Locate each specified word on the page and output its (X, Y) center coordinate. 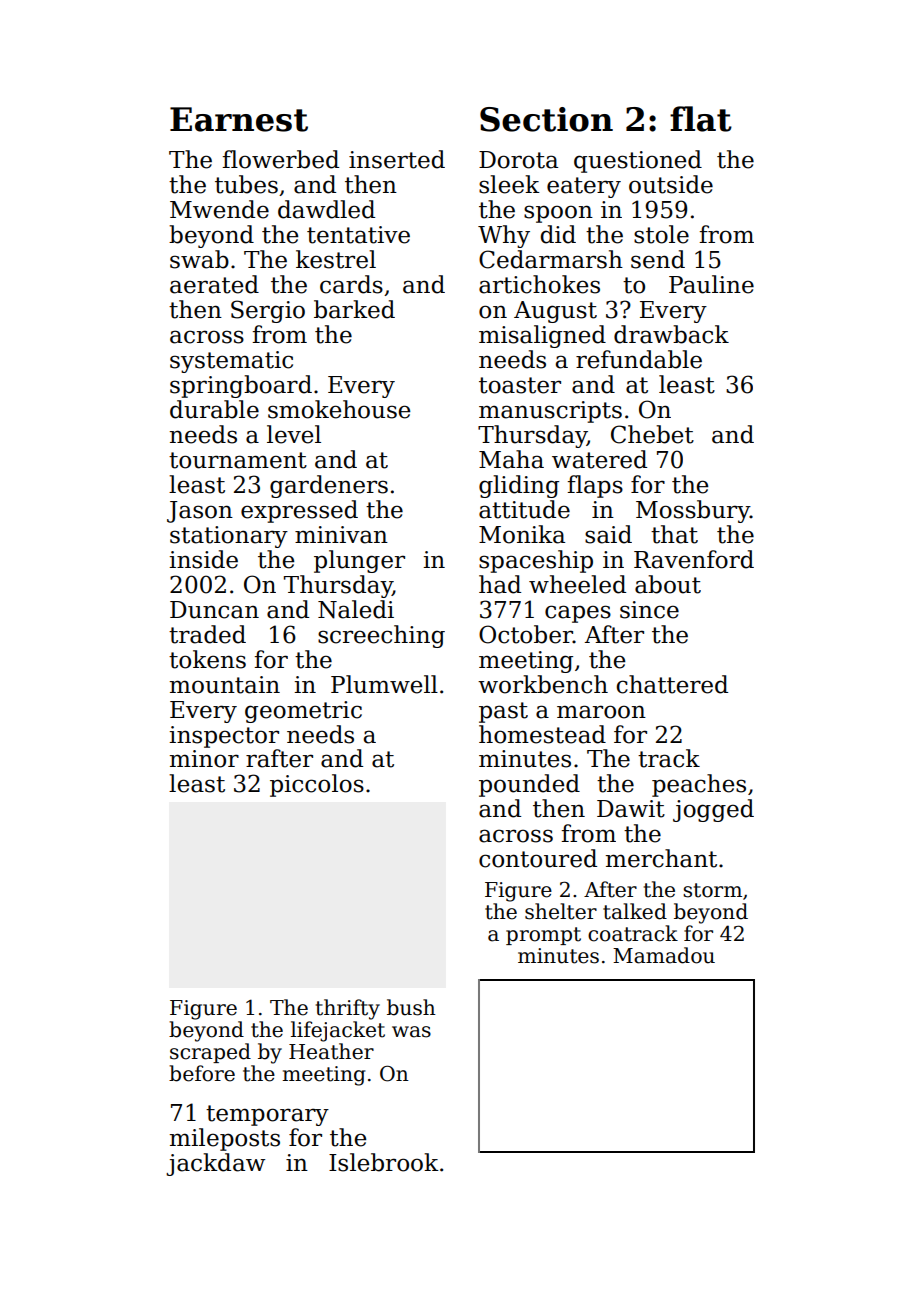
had (500, 584)
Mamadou (664, 955)
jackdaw (215, 1164)
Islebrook (384, 1162)
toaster (520, 385)
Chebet (652, 434)
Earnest (239, 119)
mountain (225, 685)
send (658, 259)
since (649, 610)
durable (214, 409)
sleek (509, 184)
